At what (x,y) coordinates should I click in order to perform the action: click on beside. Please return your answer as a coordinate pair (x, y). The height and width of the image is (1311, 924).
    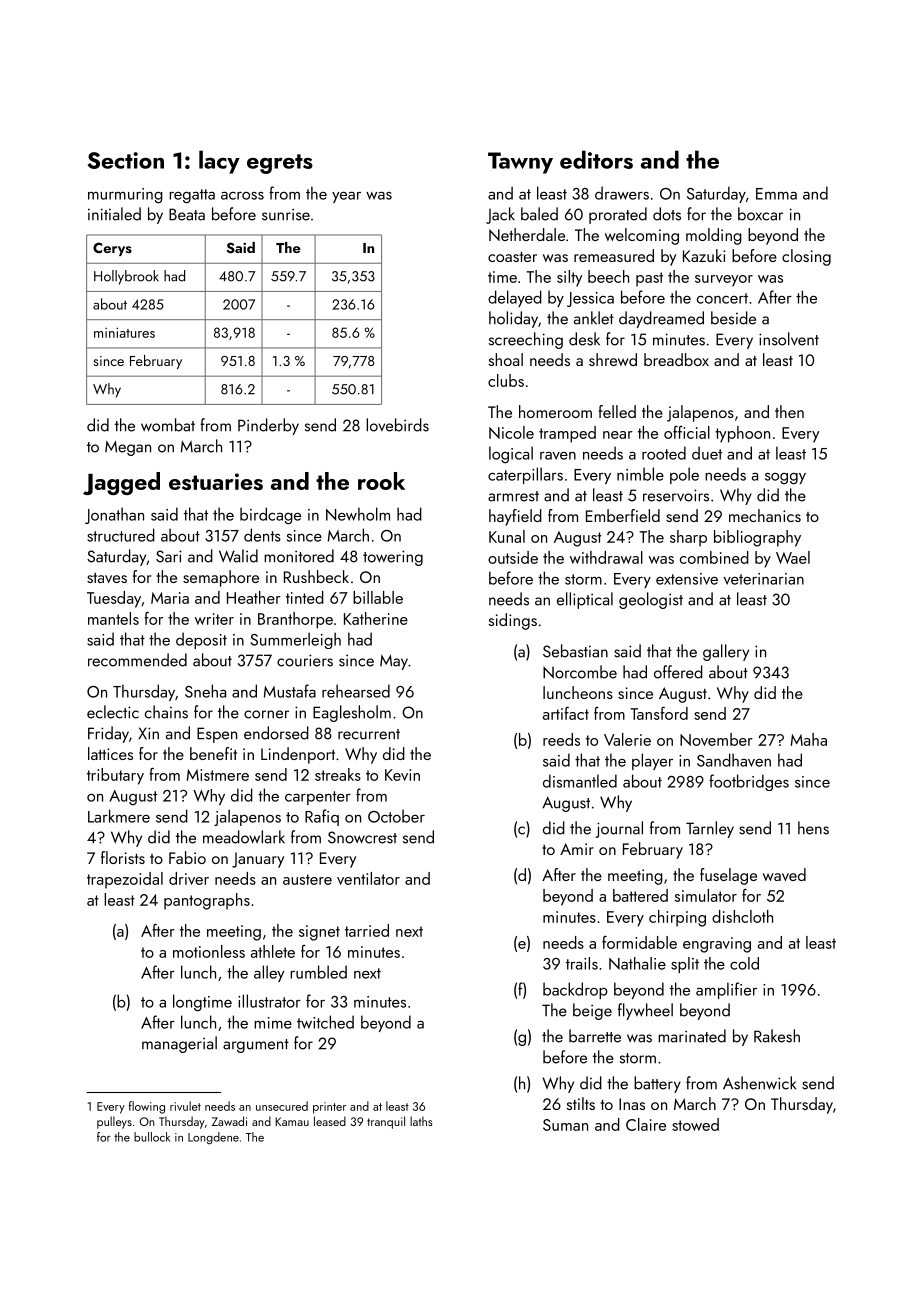
    Looking at the image, I should click on (733, 318).
